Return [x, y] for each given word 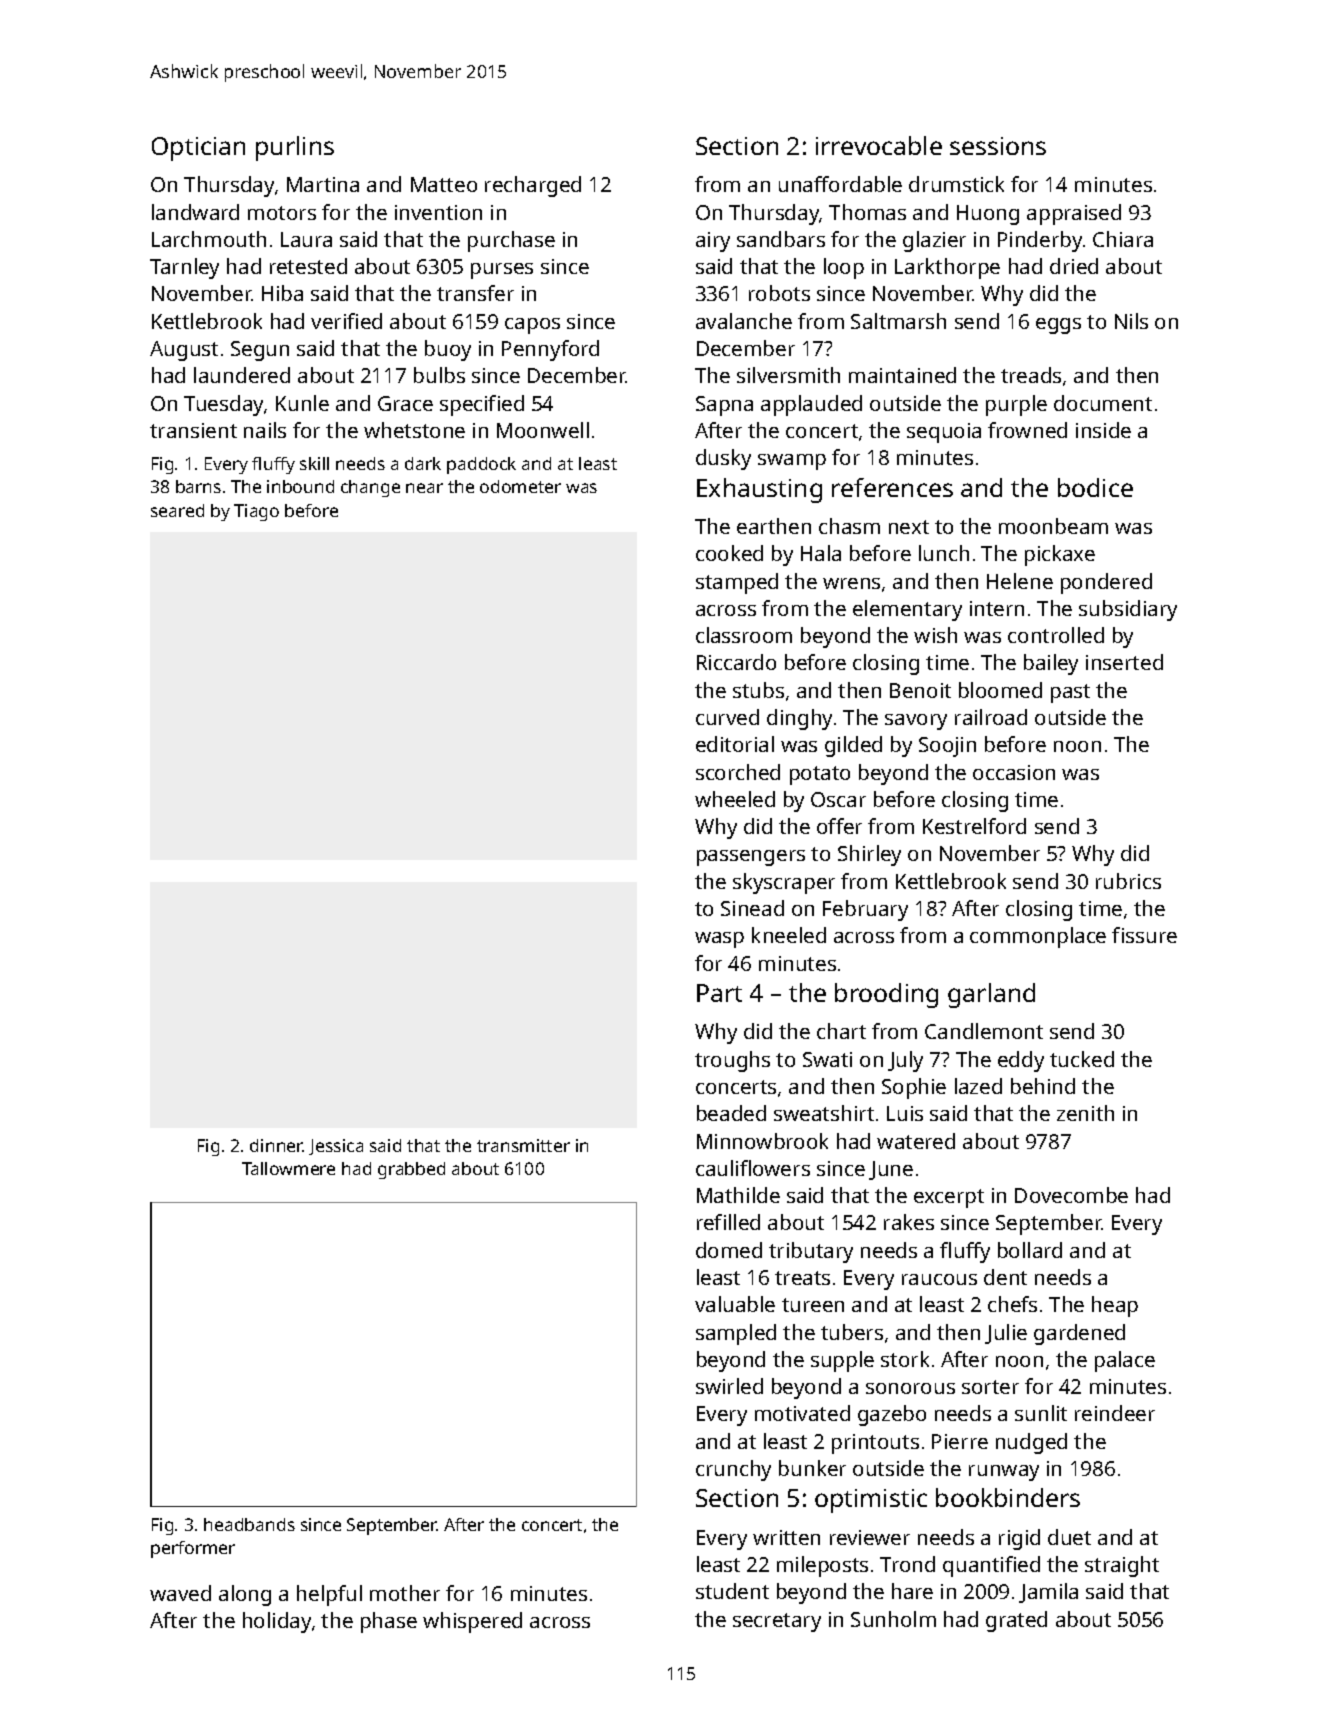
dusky [723, 459]
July [905, 1061]
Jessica [336, 1147]
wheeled [735, 799]
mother [405, 1593]
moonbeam [1053, 526]
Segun [260, 351]
